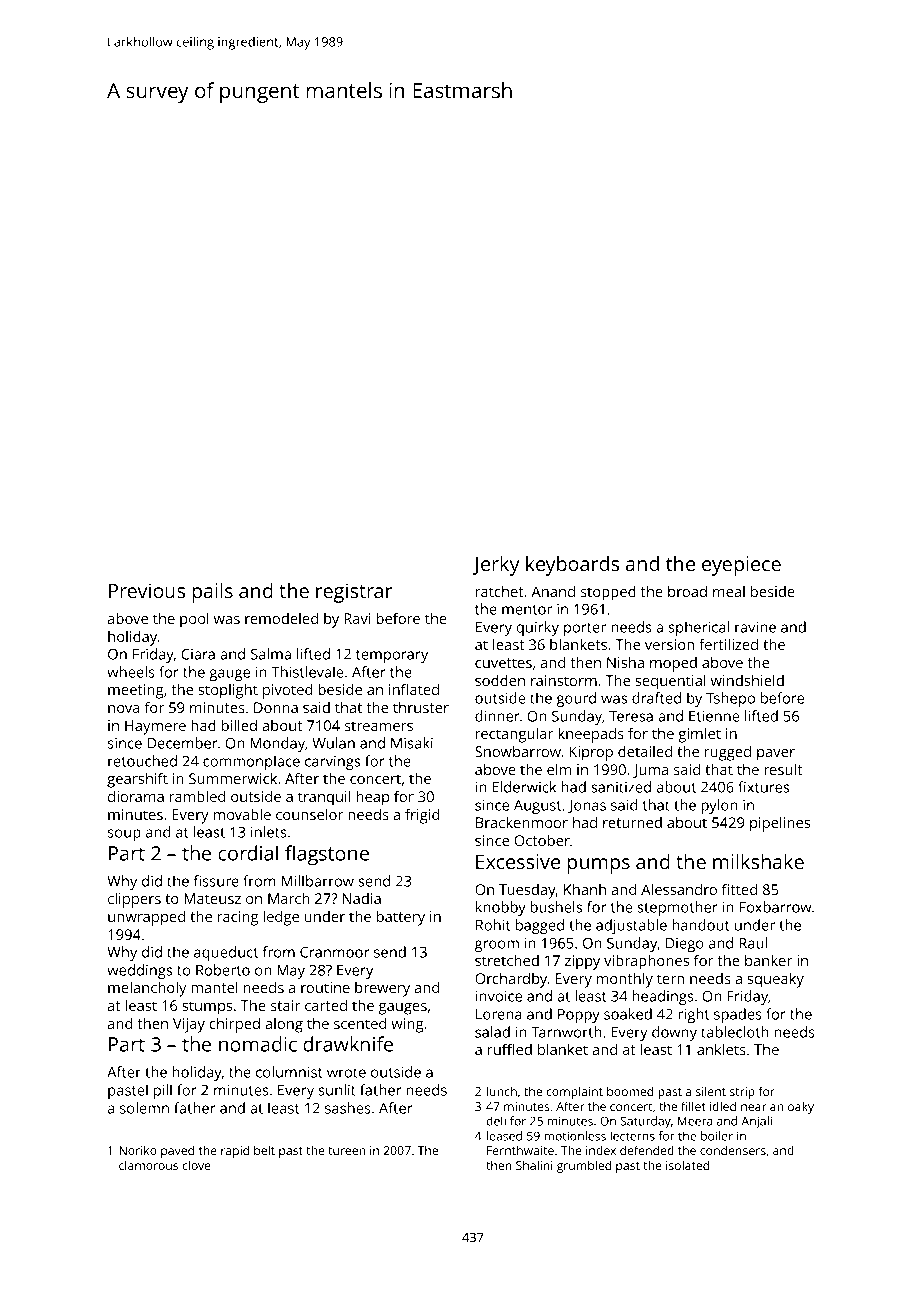  Describe the element at coordinates (346, 1151) in the screenshot. I see `tureen` at that location.
